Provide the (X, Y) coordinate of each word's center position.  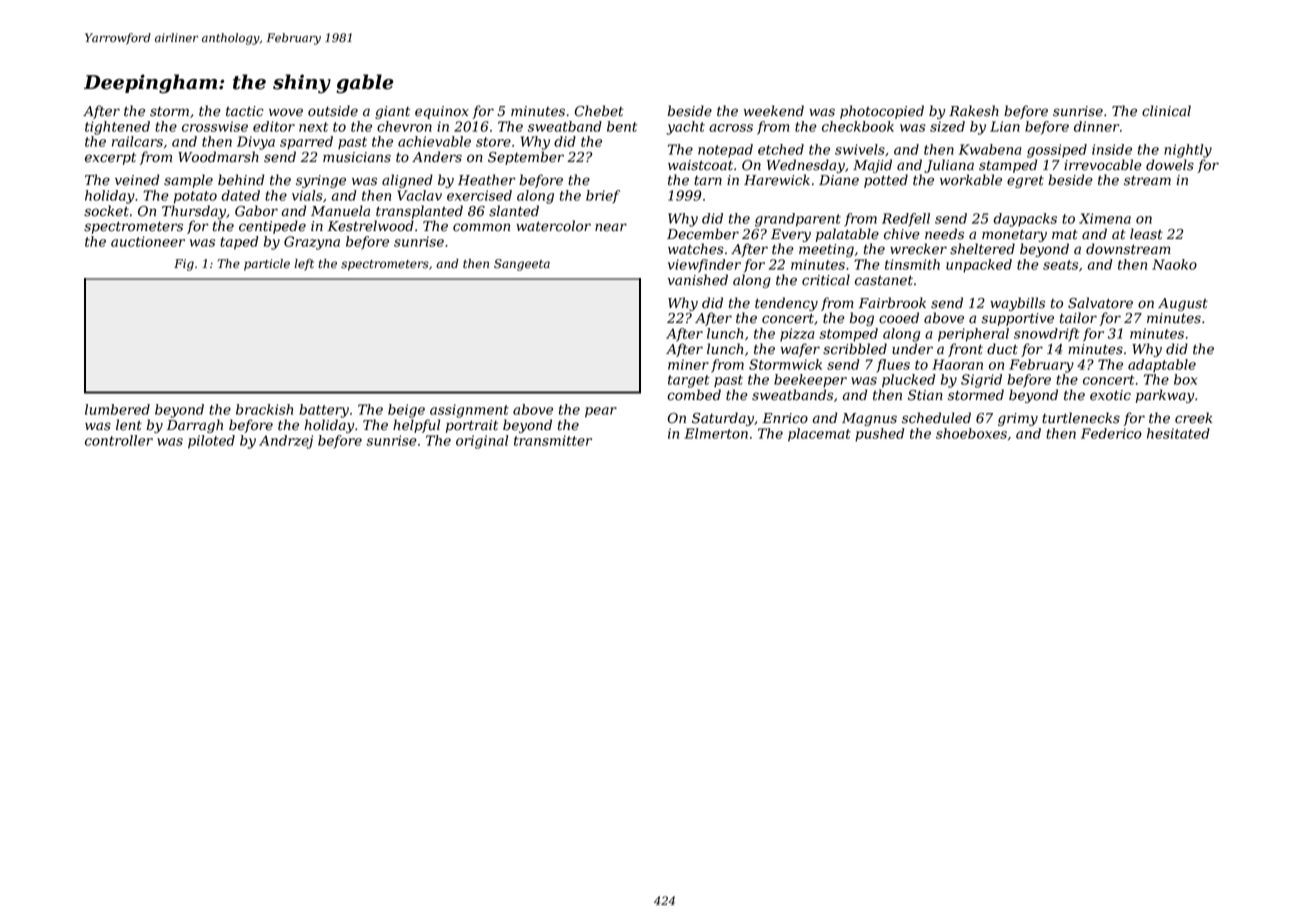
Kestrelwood (371, 226)
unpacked (979, 266)
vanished (698, 280)
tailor (1078, 318)
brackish (264, 409)
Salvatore (1100, 303)
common (481, 227)
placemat (819, 435)
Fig (184, 265)
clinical (1166, 111)
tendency (786, 304)
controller (119, 440)
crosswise (215, 126)
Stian (925, 395)
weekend (774, 111)
